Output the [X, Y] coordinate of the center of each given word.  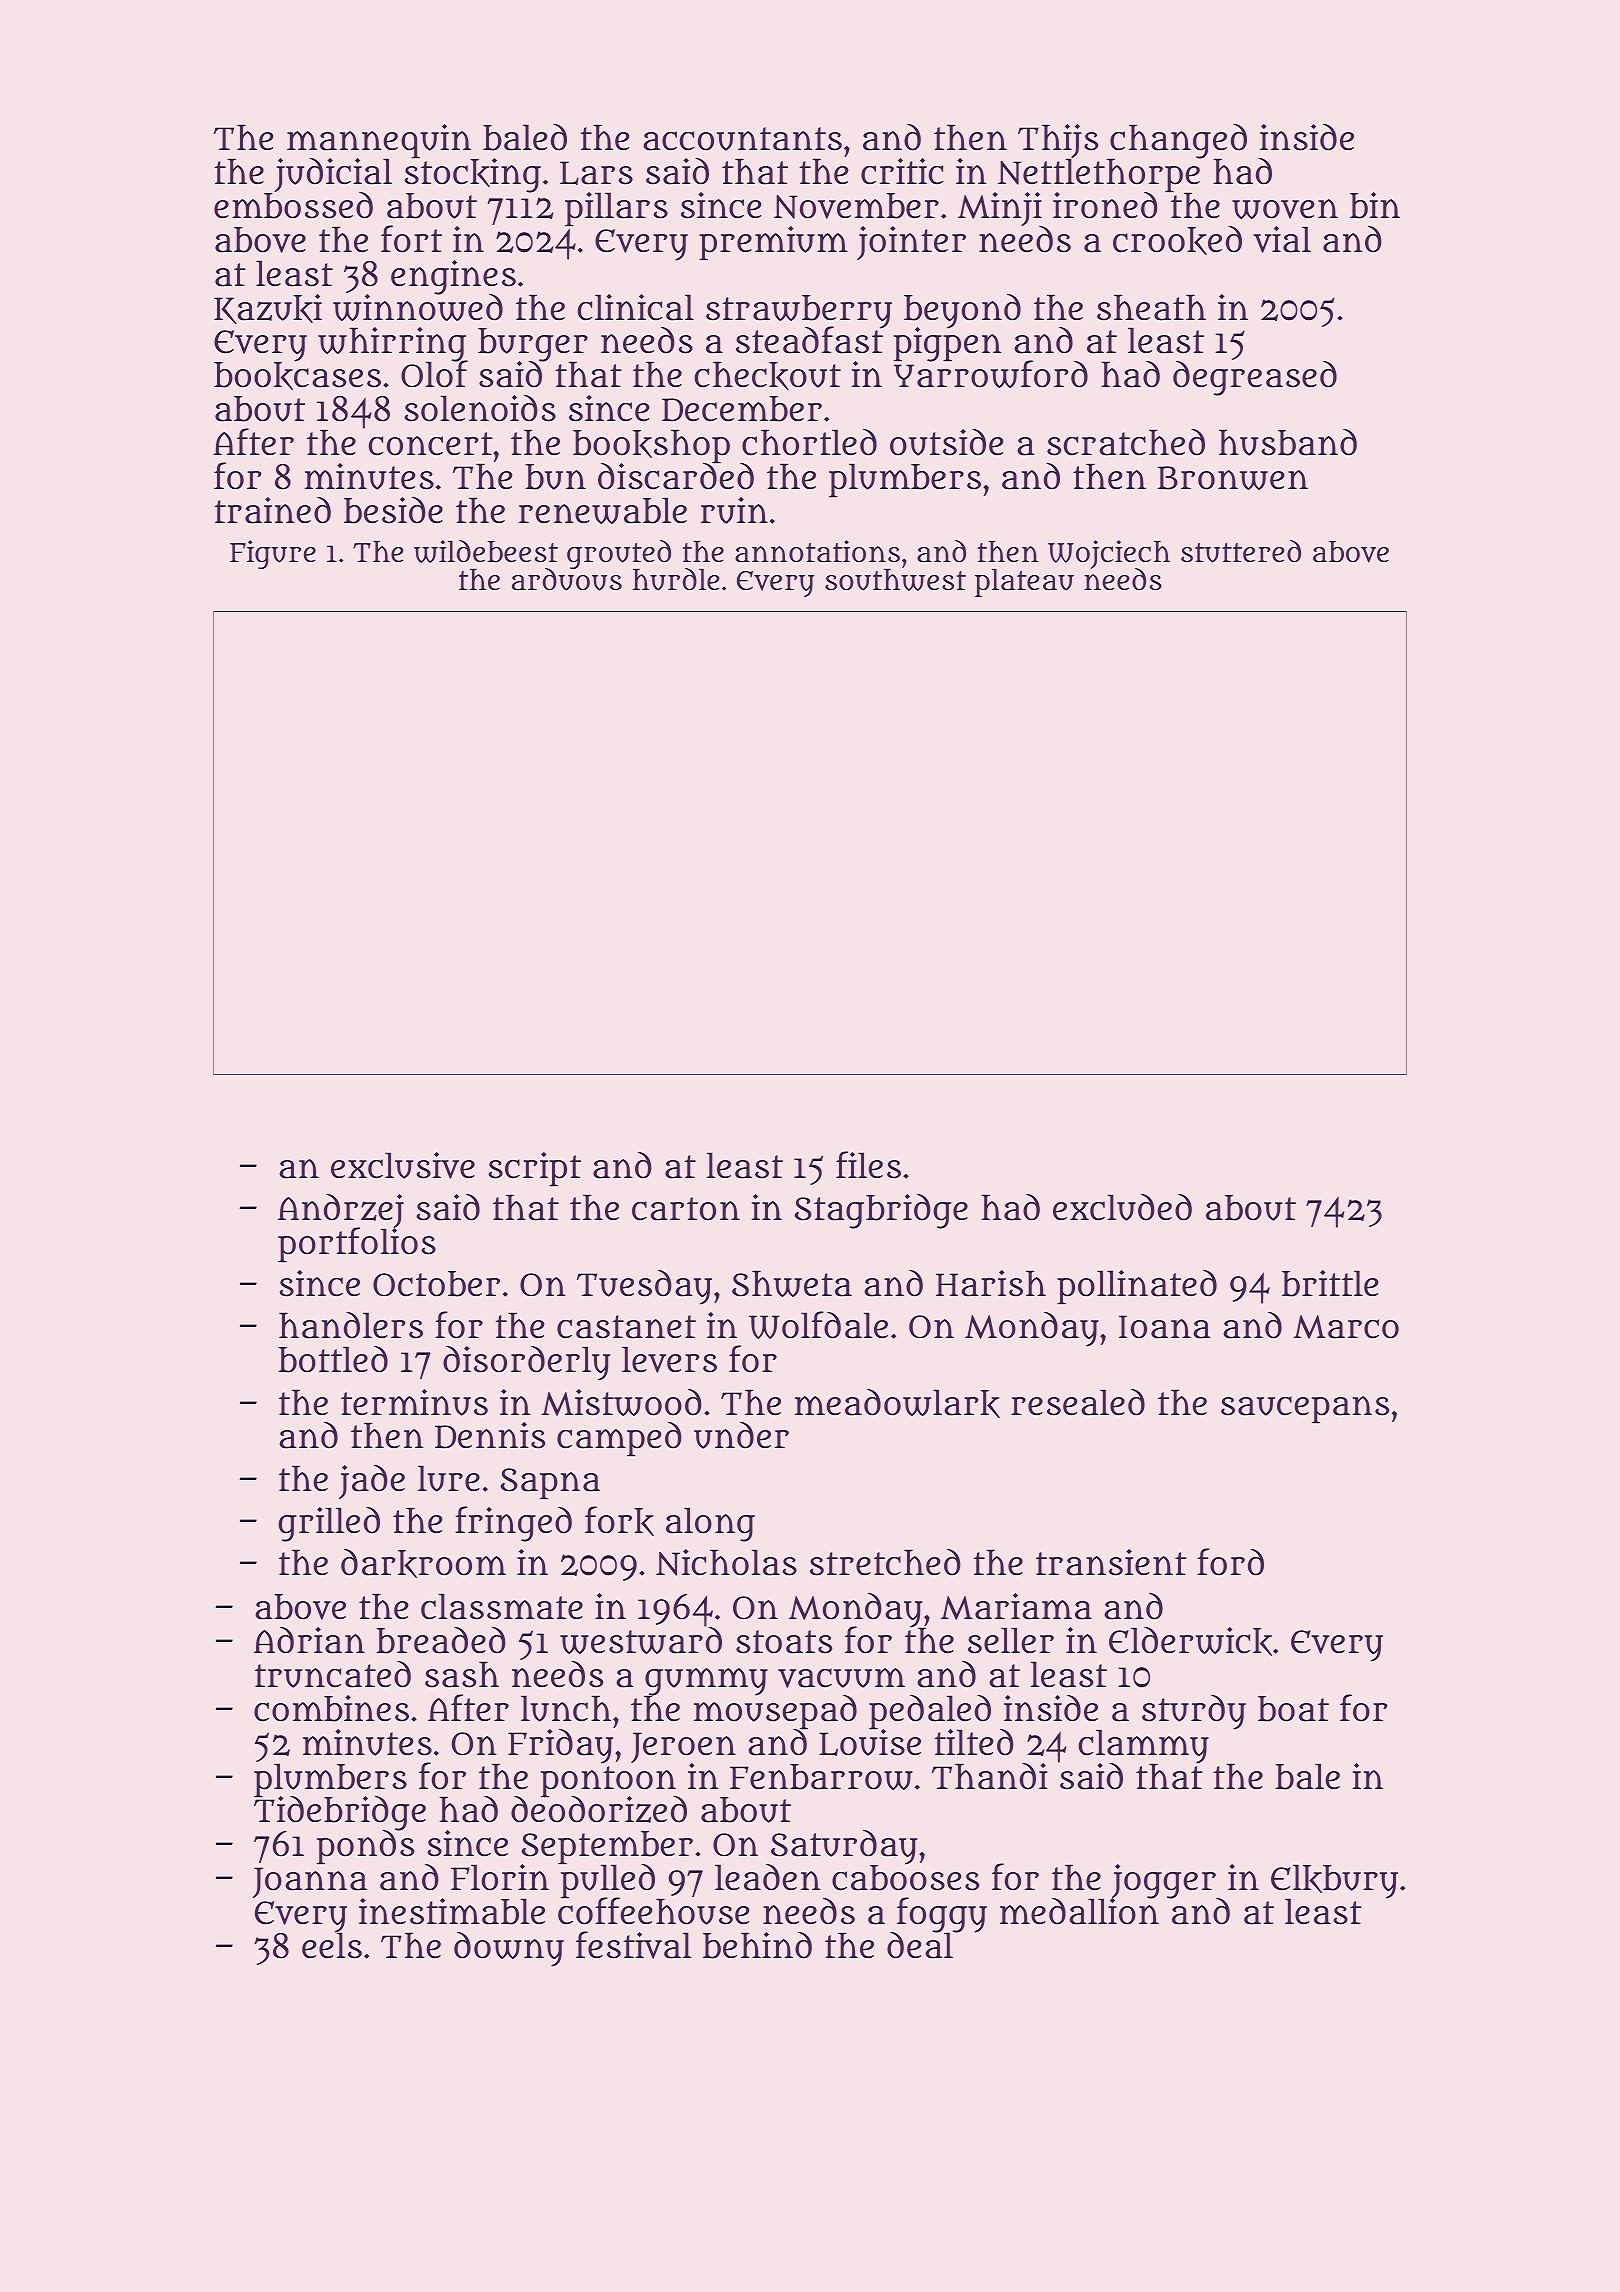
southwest [895, 580]
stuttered [1241, 551]
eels [332, 1946]
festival [633, 1945]
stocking [473, 176]
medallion [1079, 1912]
